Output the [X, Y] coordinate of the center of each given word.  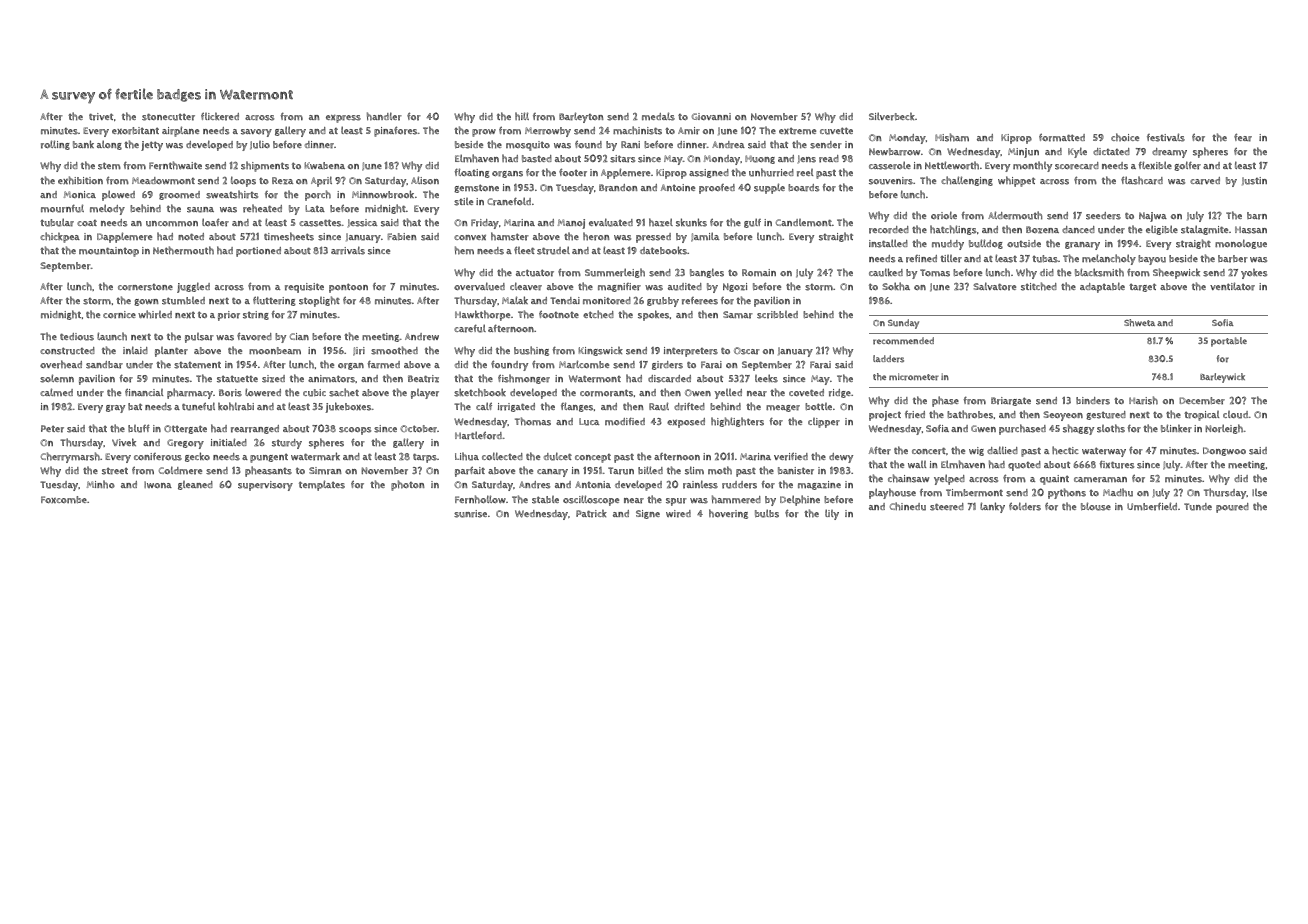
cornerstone [145, 287]
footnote [559, 314]
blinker [1176, 428]
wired [678, 514]
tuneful [198, 406]
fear [1243, 137]
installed [888, 243]
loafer [215, 222]
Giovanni [711, 116]
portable [1229, 342]
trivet [101, 117]
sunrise [470, 514]
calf [484, 406]
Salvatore [994, 286]
